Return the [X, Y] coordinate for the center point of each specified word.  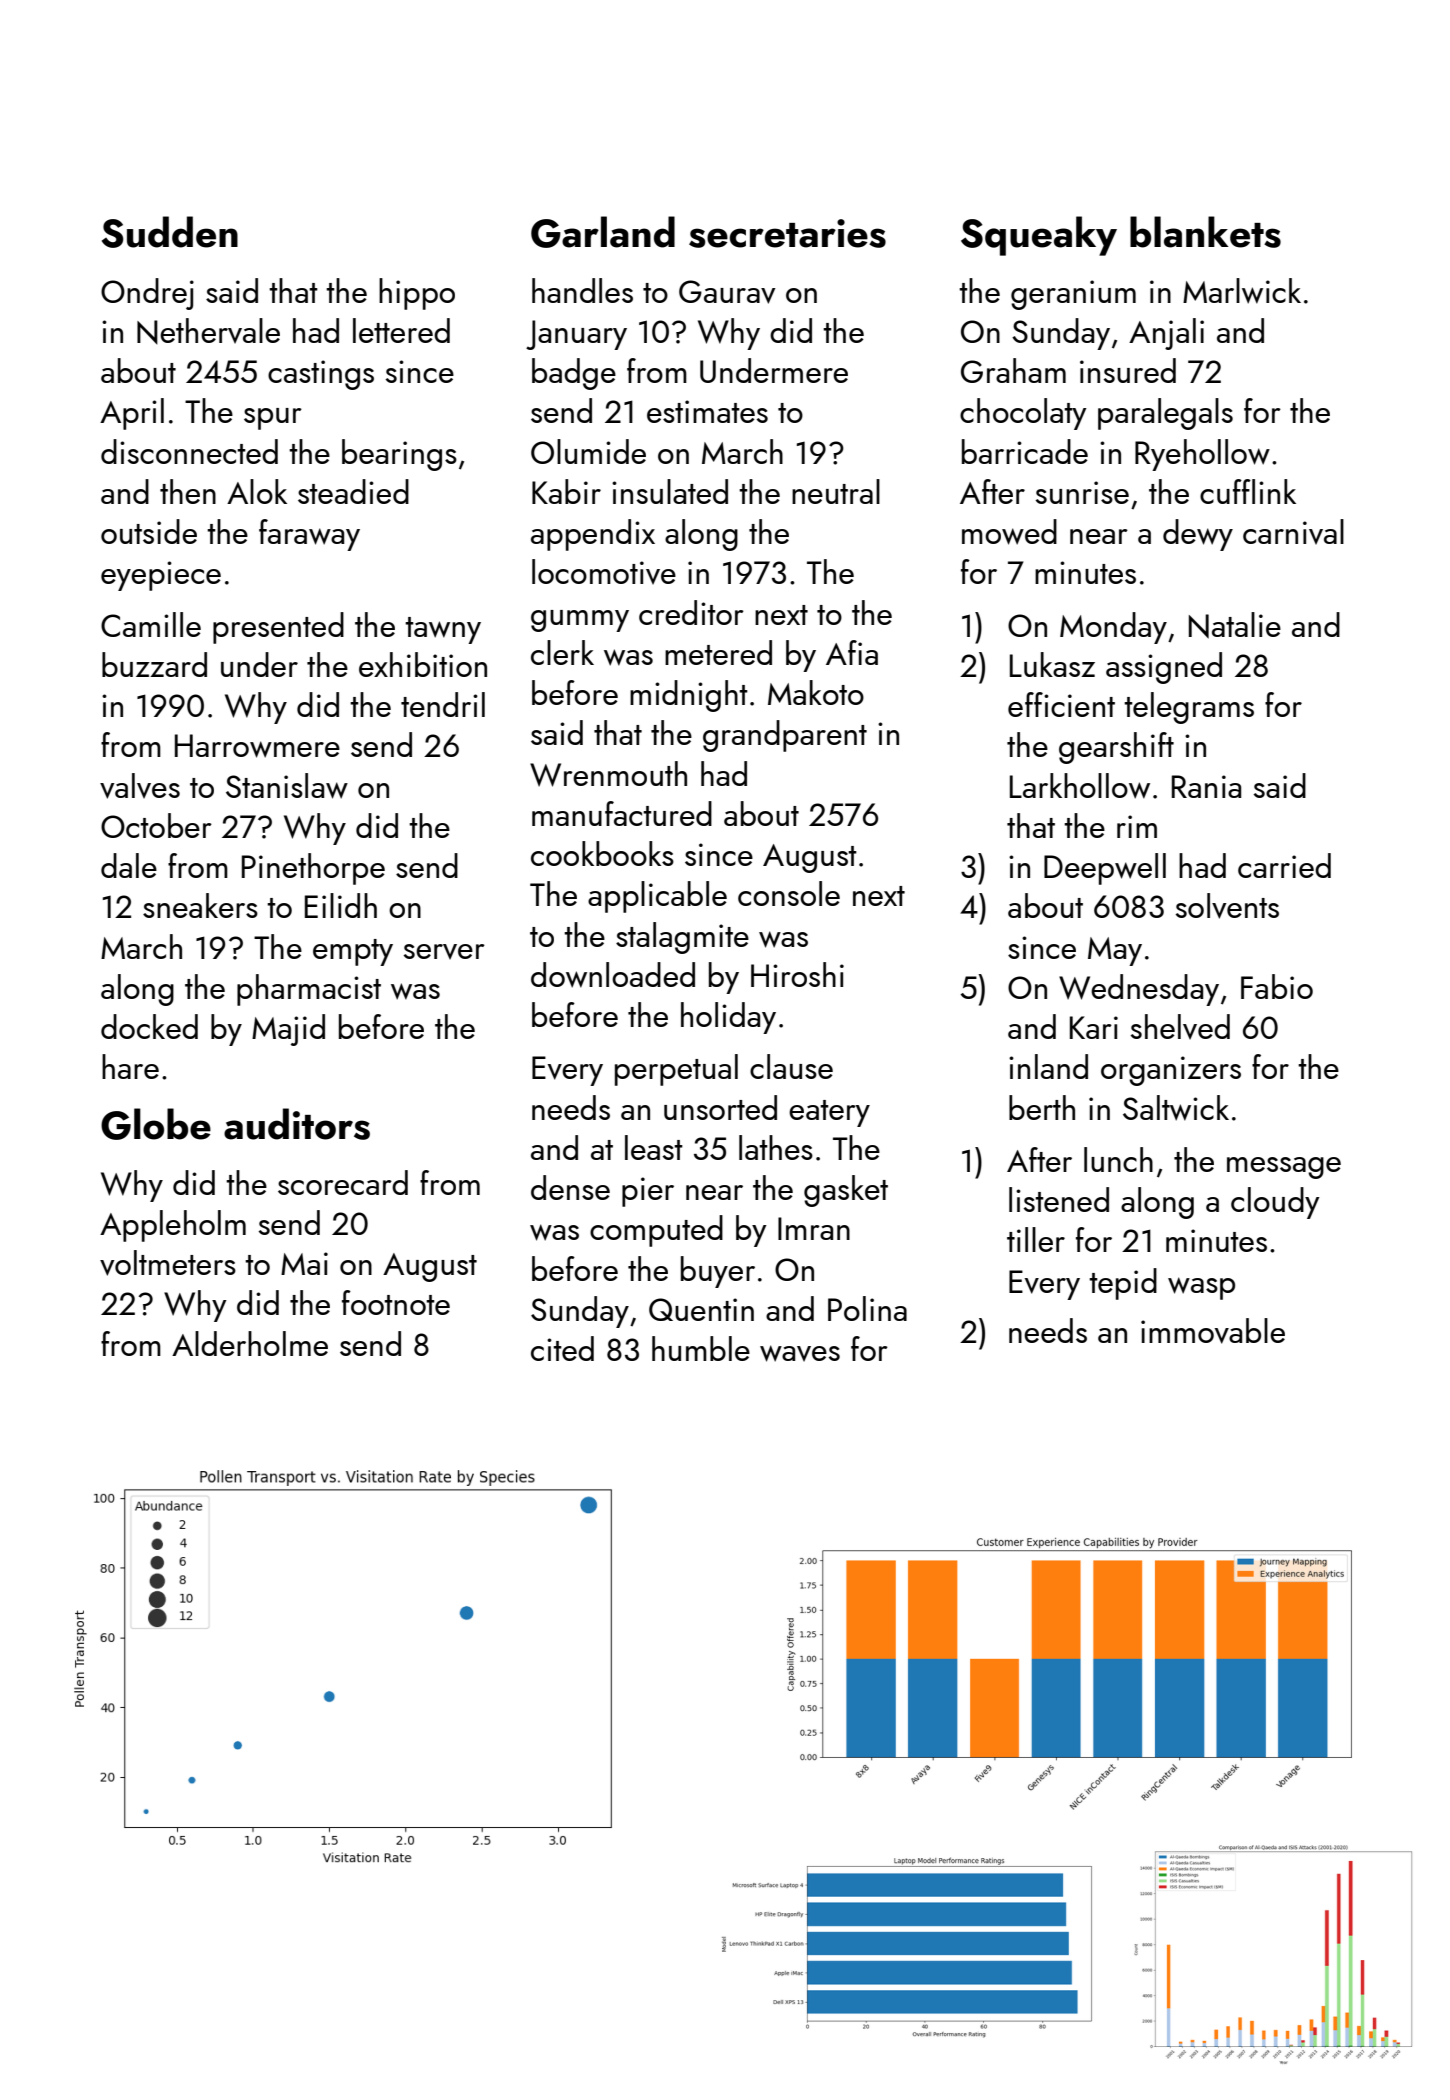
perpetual [676, 1070]
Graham [1013, 370]
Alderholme [250, 1343]
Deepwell [1105, 869]
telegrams [1189, 708]
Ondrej [147, 294]
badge [574, 374]
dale [129, 865]
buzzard [154, 664]
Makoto [816, 692]
